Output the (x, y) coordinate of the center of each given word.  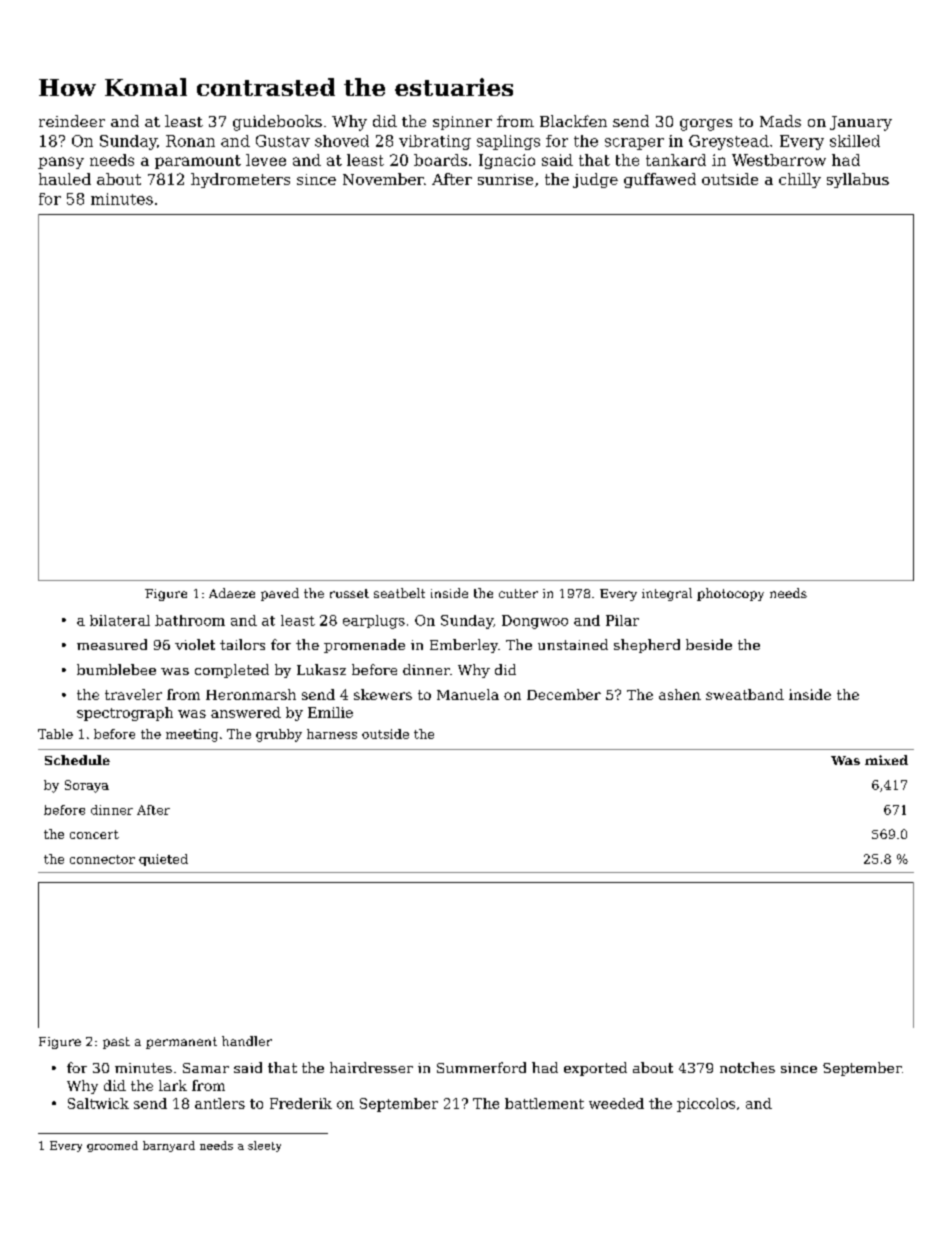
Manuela (468, 694)
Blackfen (573, 121)
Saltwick (98, 1103)
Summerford (481, 1067)
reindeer (72, 121)
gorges (706, 125)
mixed (886, 760)
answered (246, 712)
